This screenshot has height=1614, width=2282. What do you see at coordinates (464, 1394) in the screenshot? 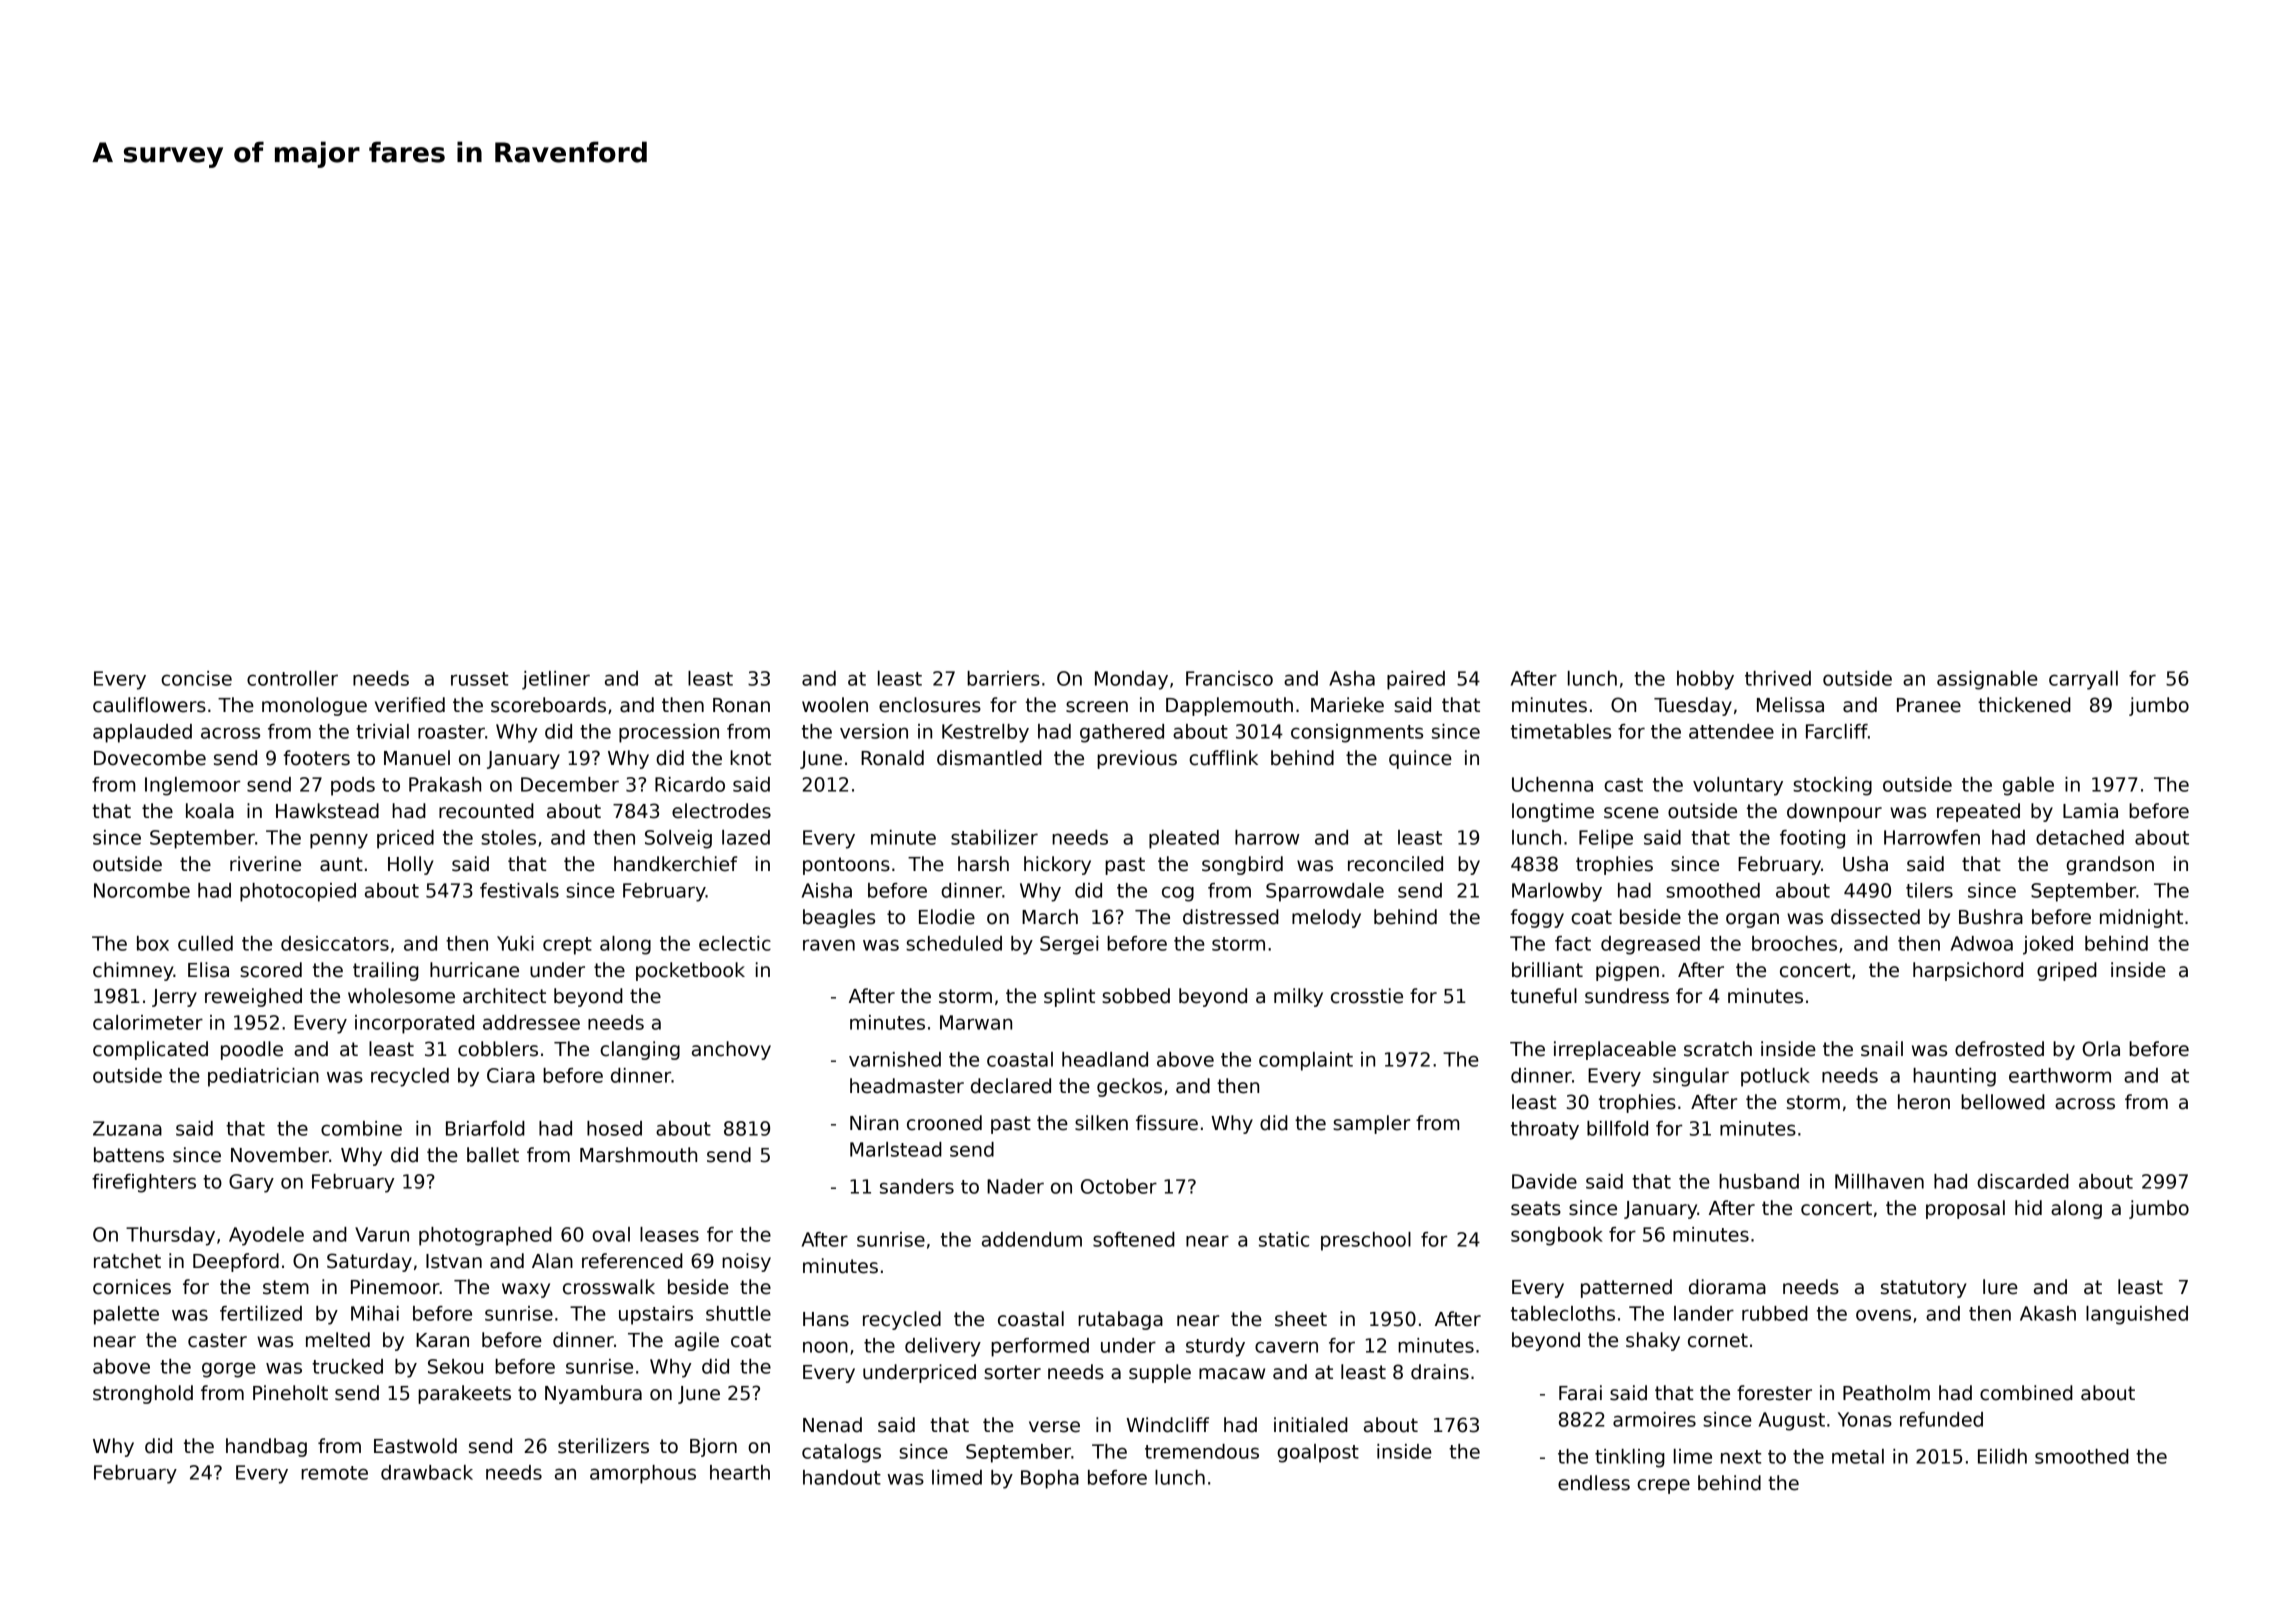
I see `parakeets` at bounding box center [464, 1394].
